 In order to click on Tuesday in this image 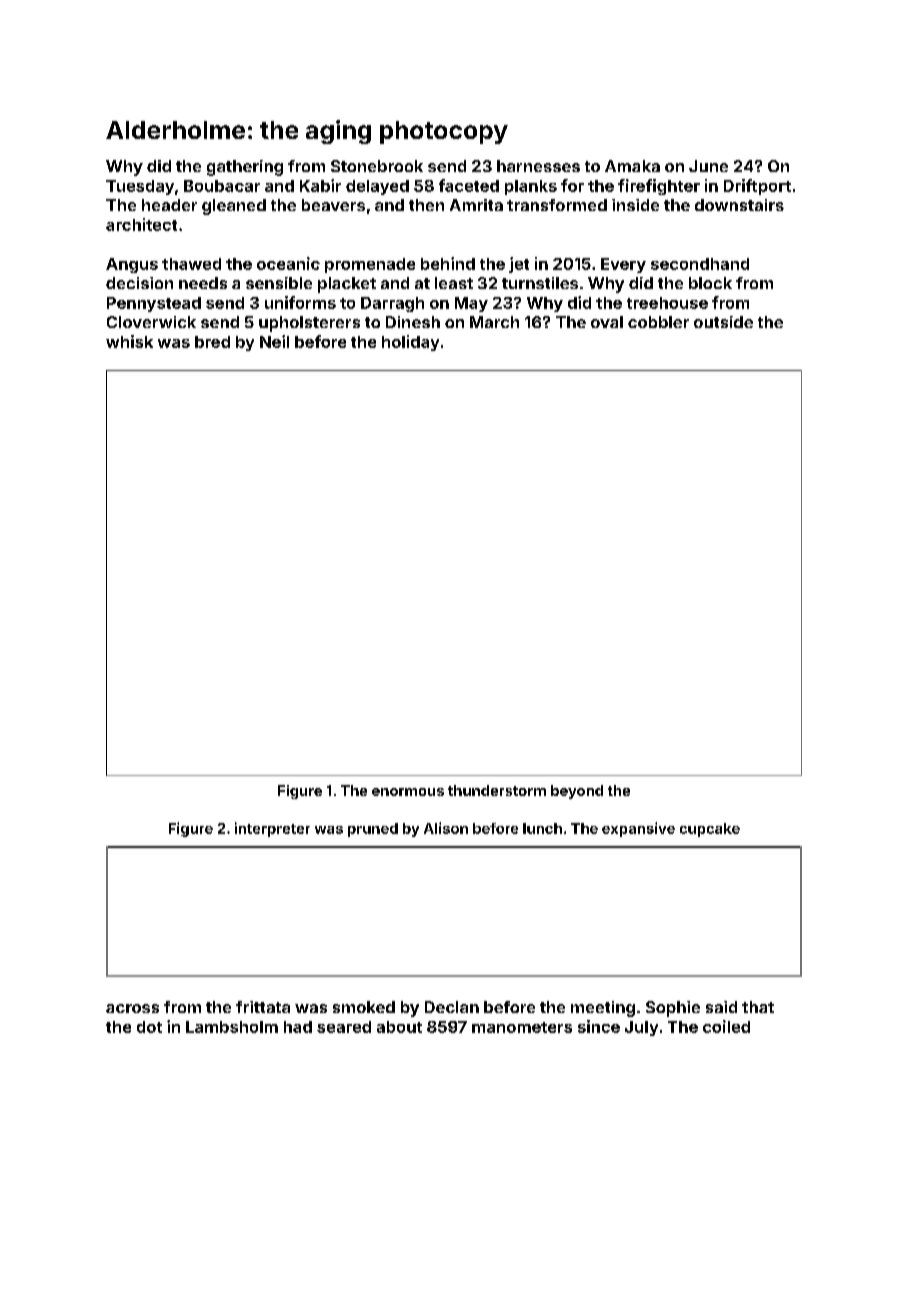, I will do `click(140, 187)`.
